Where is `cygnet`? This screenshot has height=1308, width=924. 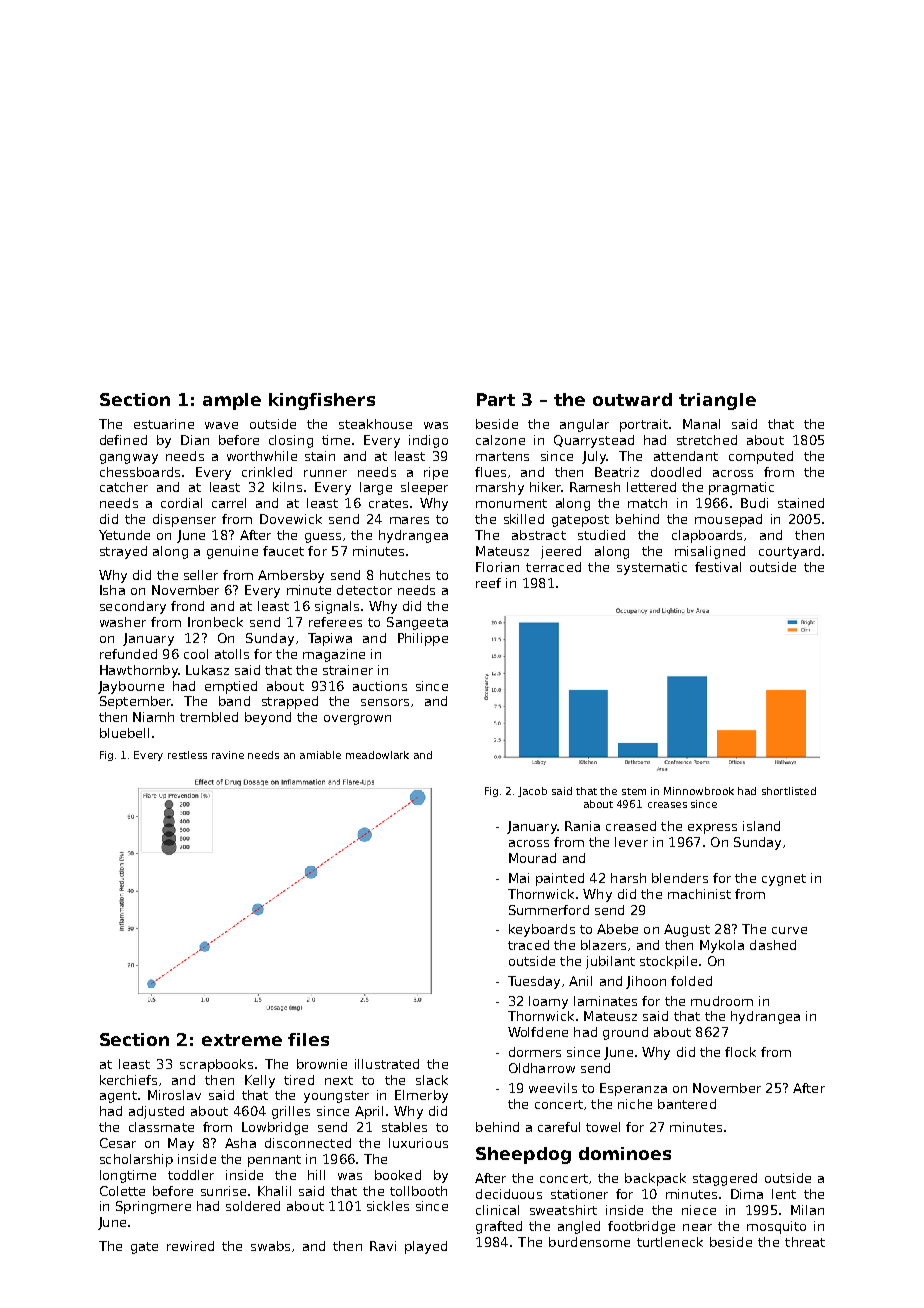 cygnet is located at coordinates (784, 880).
